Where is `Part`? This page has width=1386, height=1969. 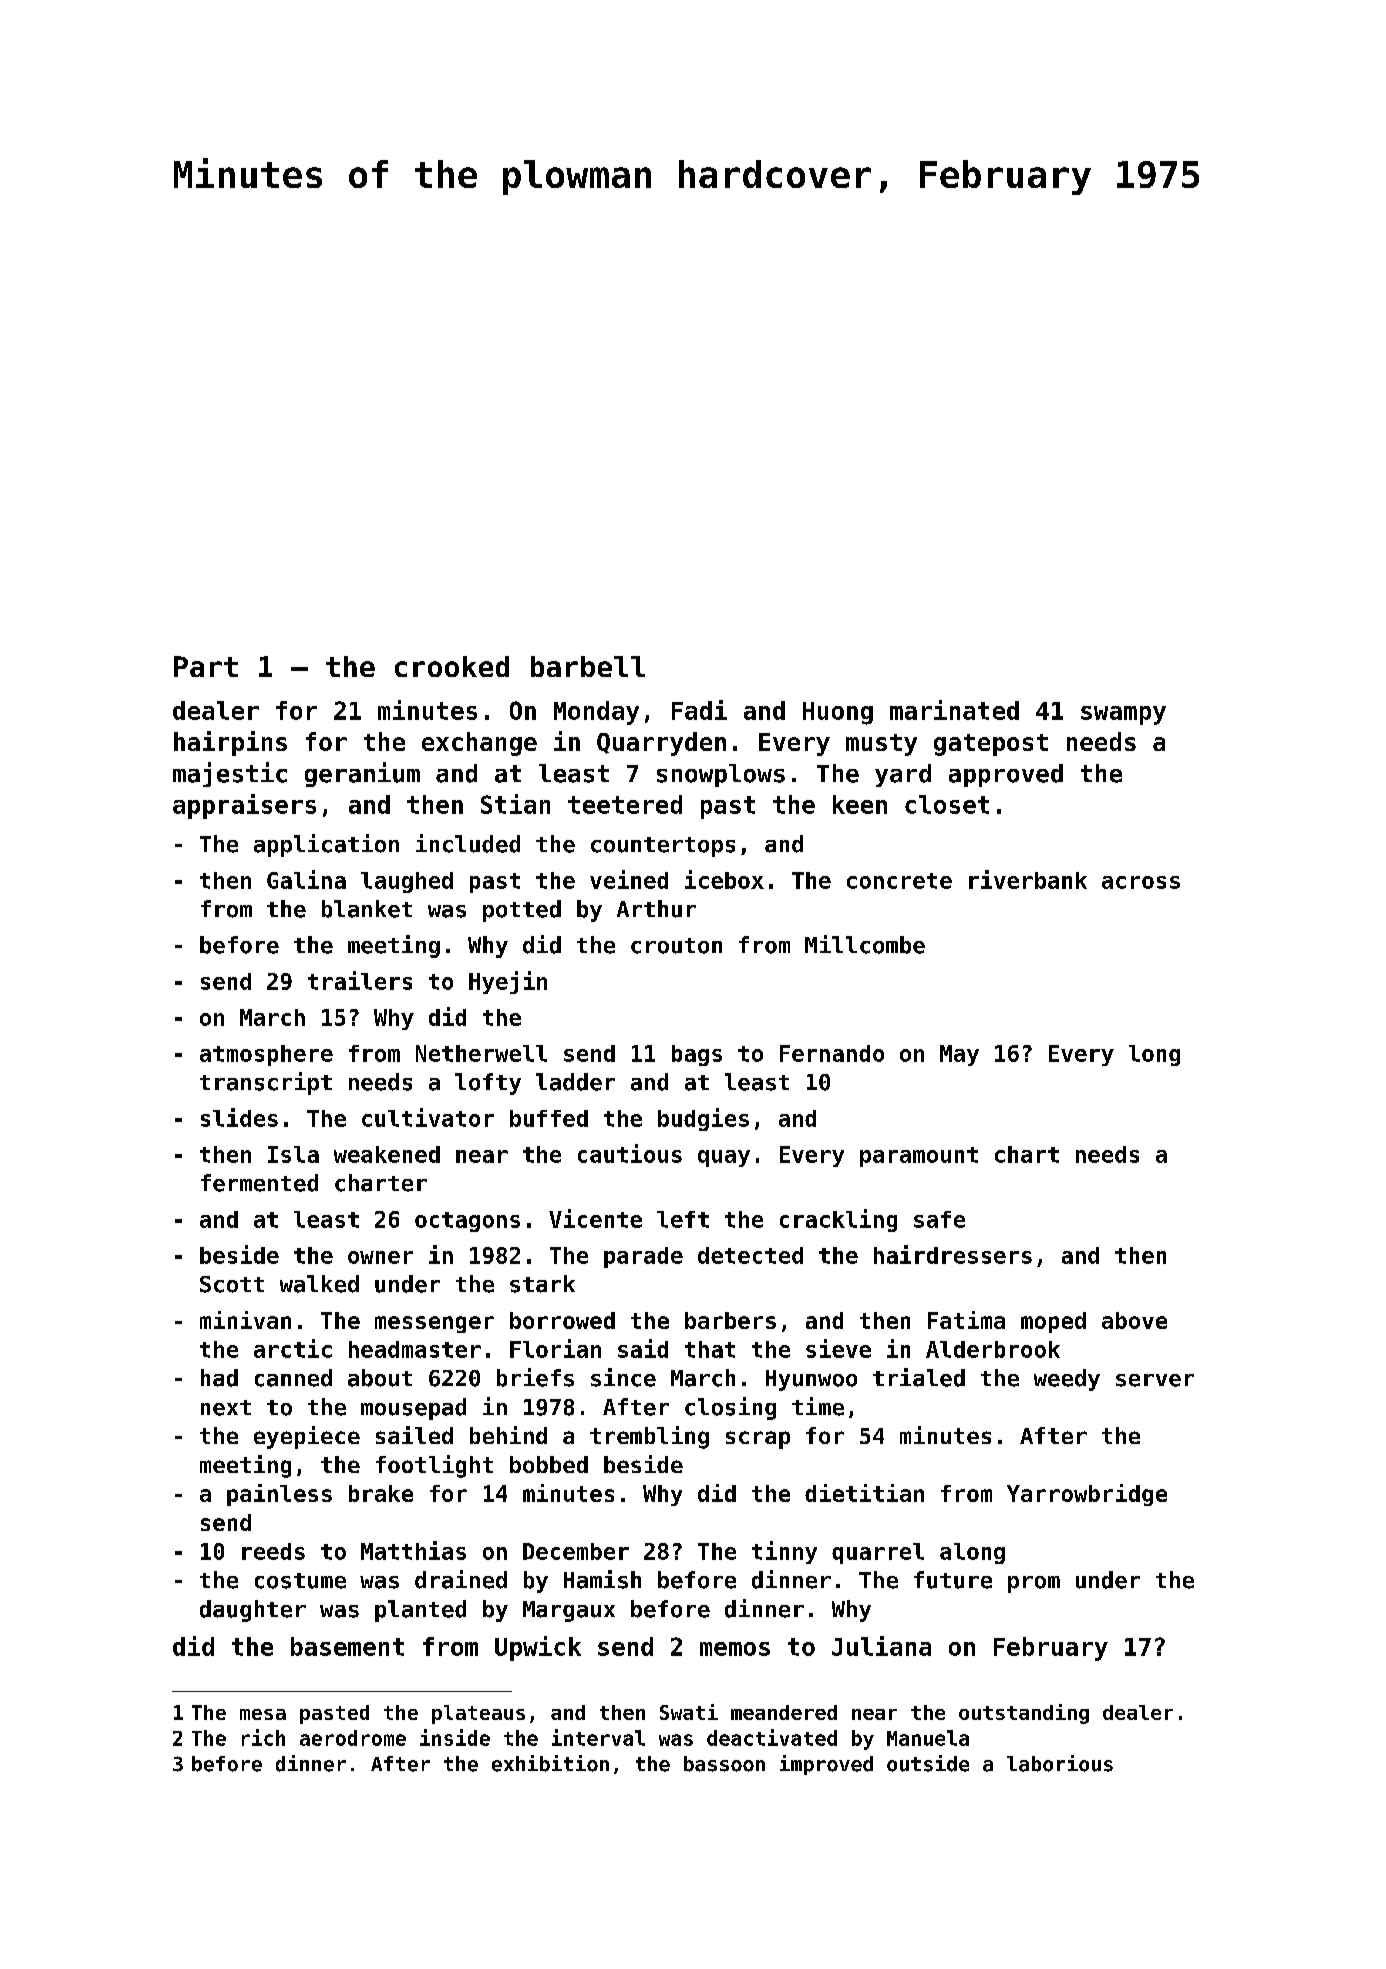 Part is located at coordinates (206, 666).
